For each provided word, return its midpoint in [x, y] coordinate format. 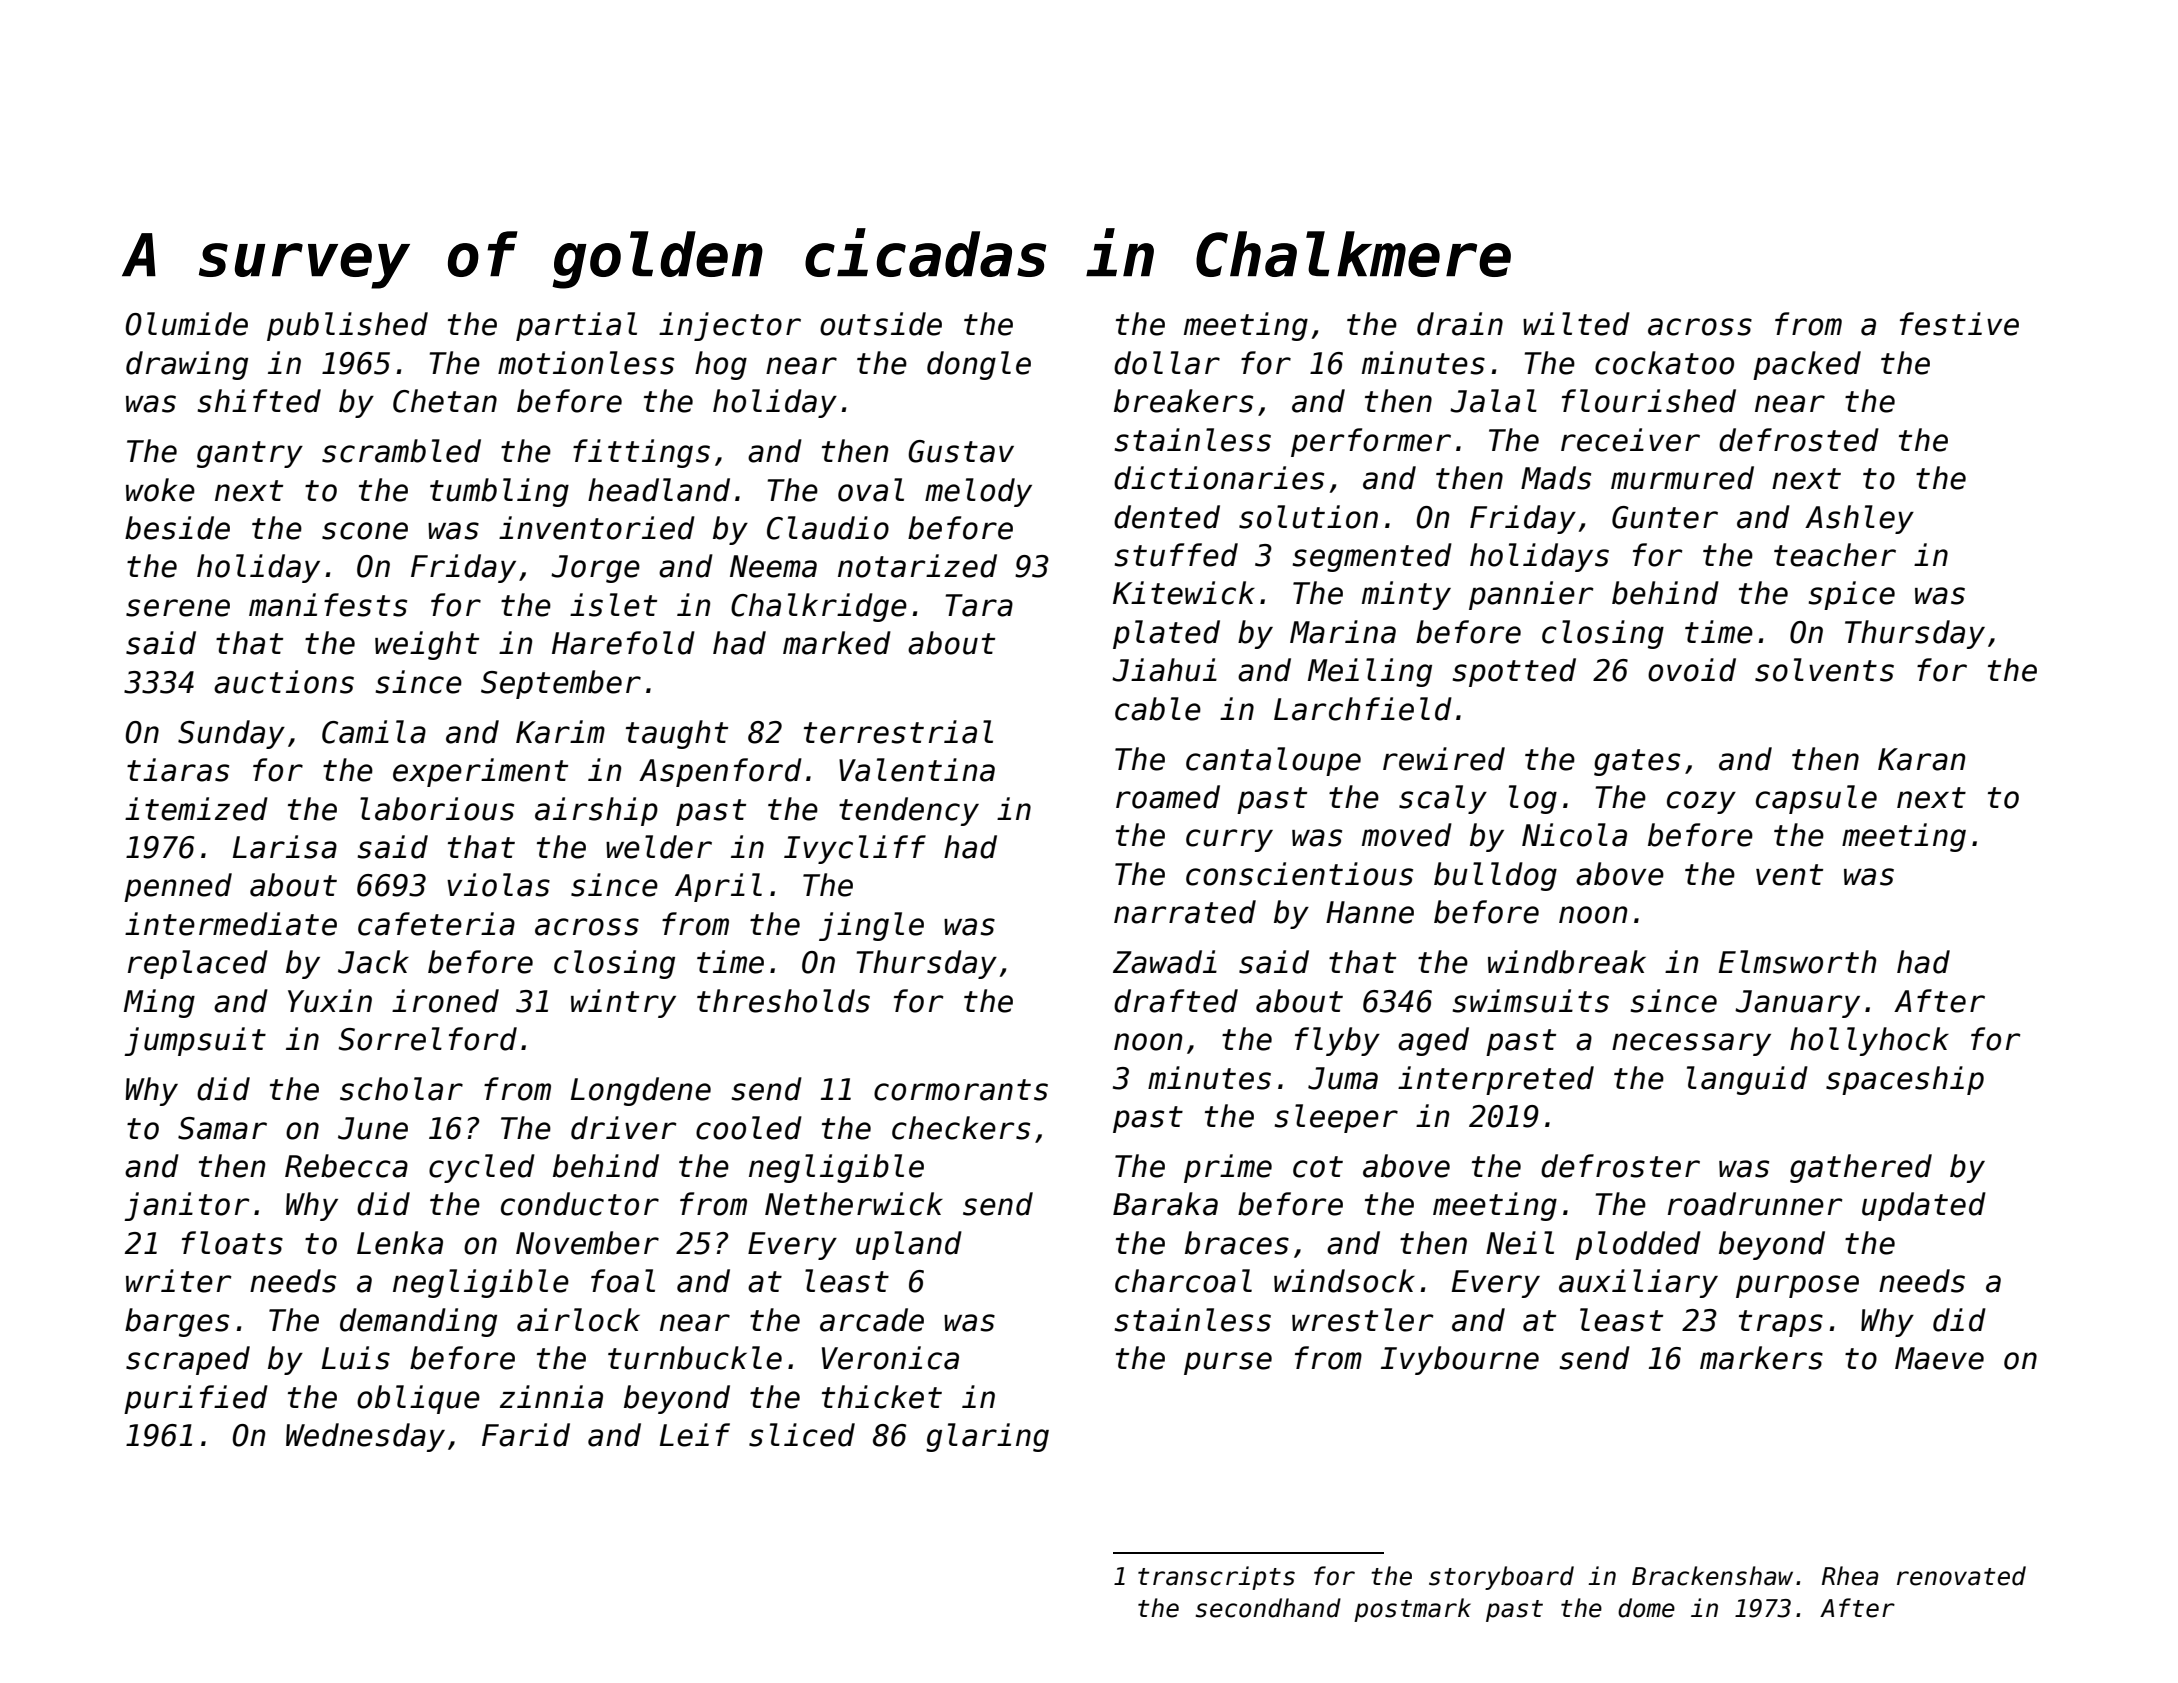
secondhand [1268, 1608]
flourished [1649, 401]
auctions [284, 682]
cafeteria [436, 924]
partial [576, 326]
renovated [1961, 1576]
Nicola [1574, 835]
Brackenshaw [1712, 1576]
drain [1460, 324]
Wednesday [365, 1437]
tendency [909, 811]
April [718, 887]
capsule [1816, 799]
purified [196, 1399]
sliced [802, 1435]
